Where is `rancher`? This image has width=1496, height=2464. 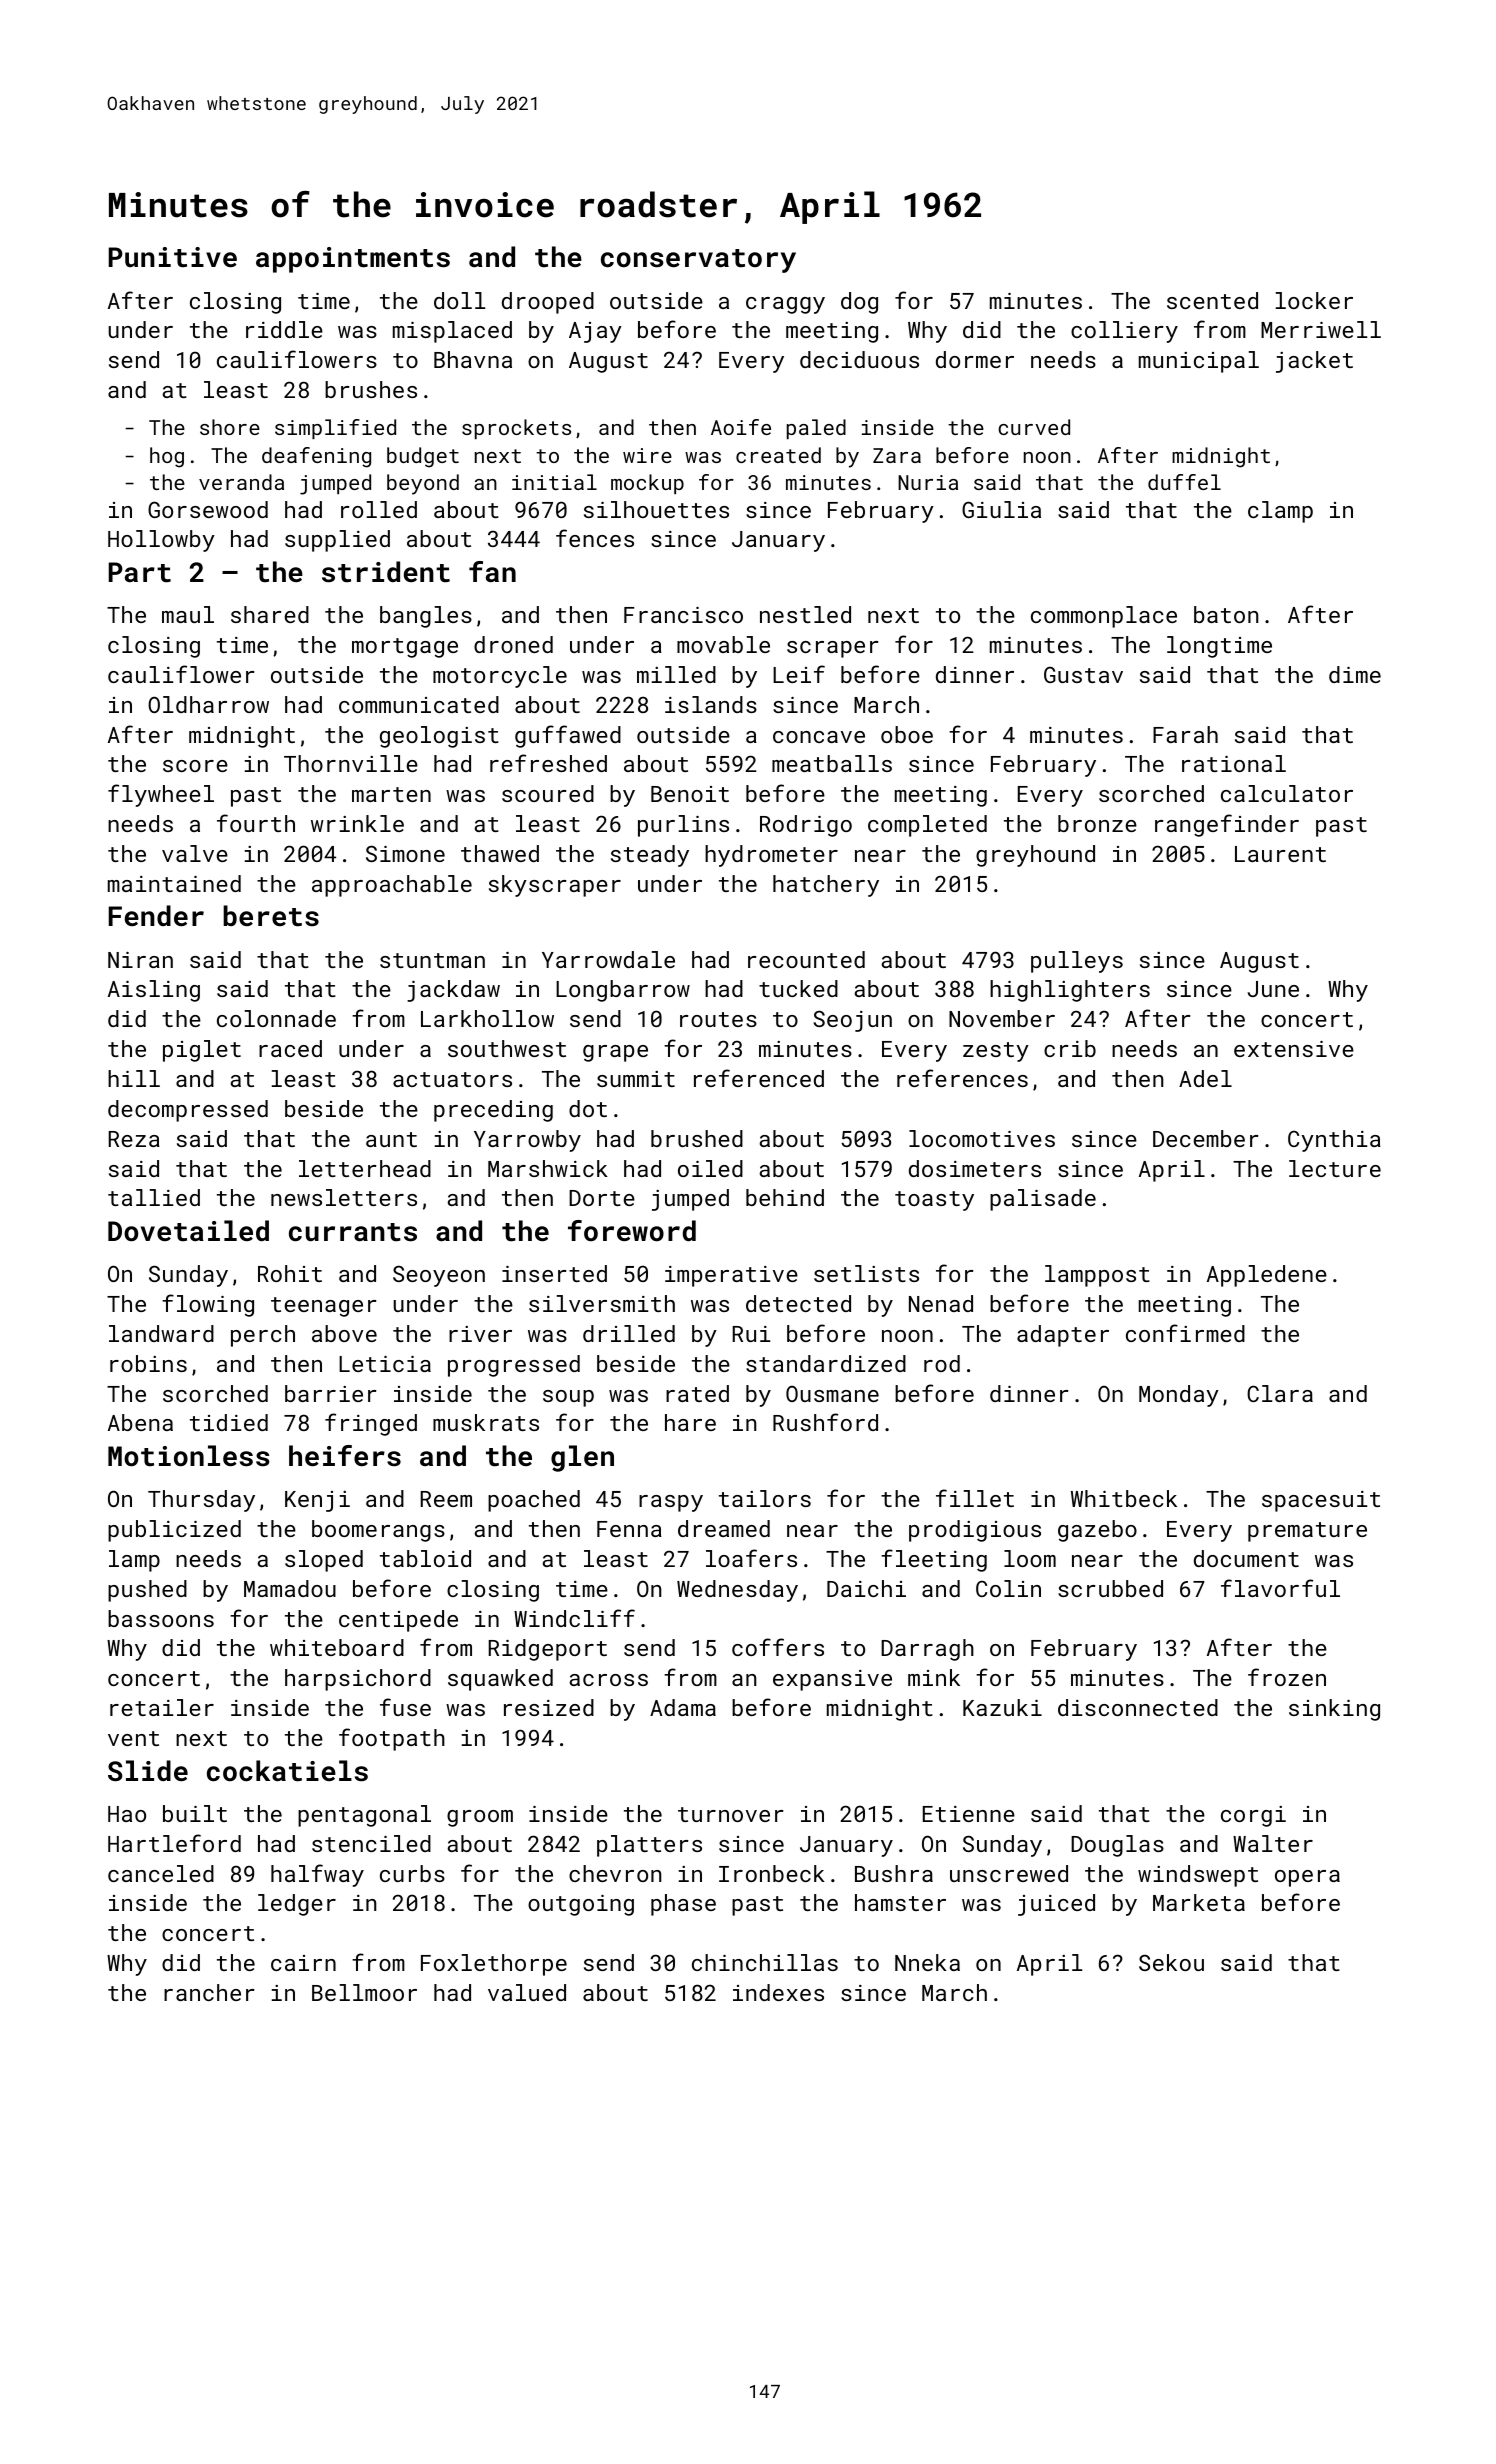 rancher is located at coordinates (209, 1992).
